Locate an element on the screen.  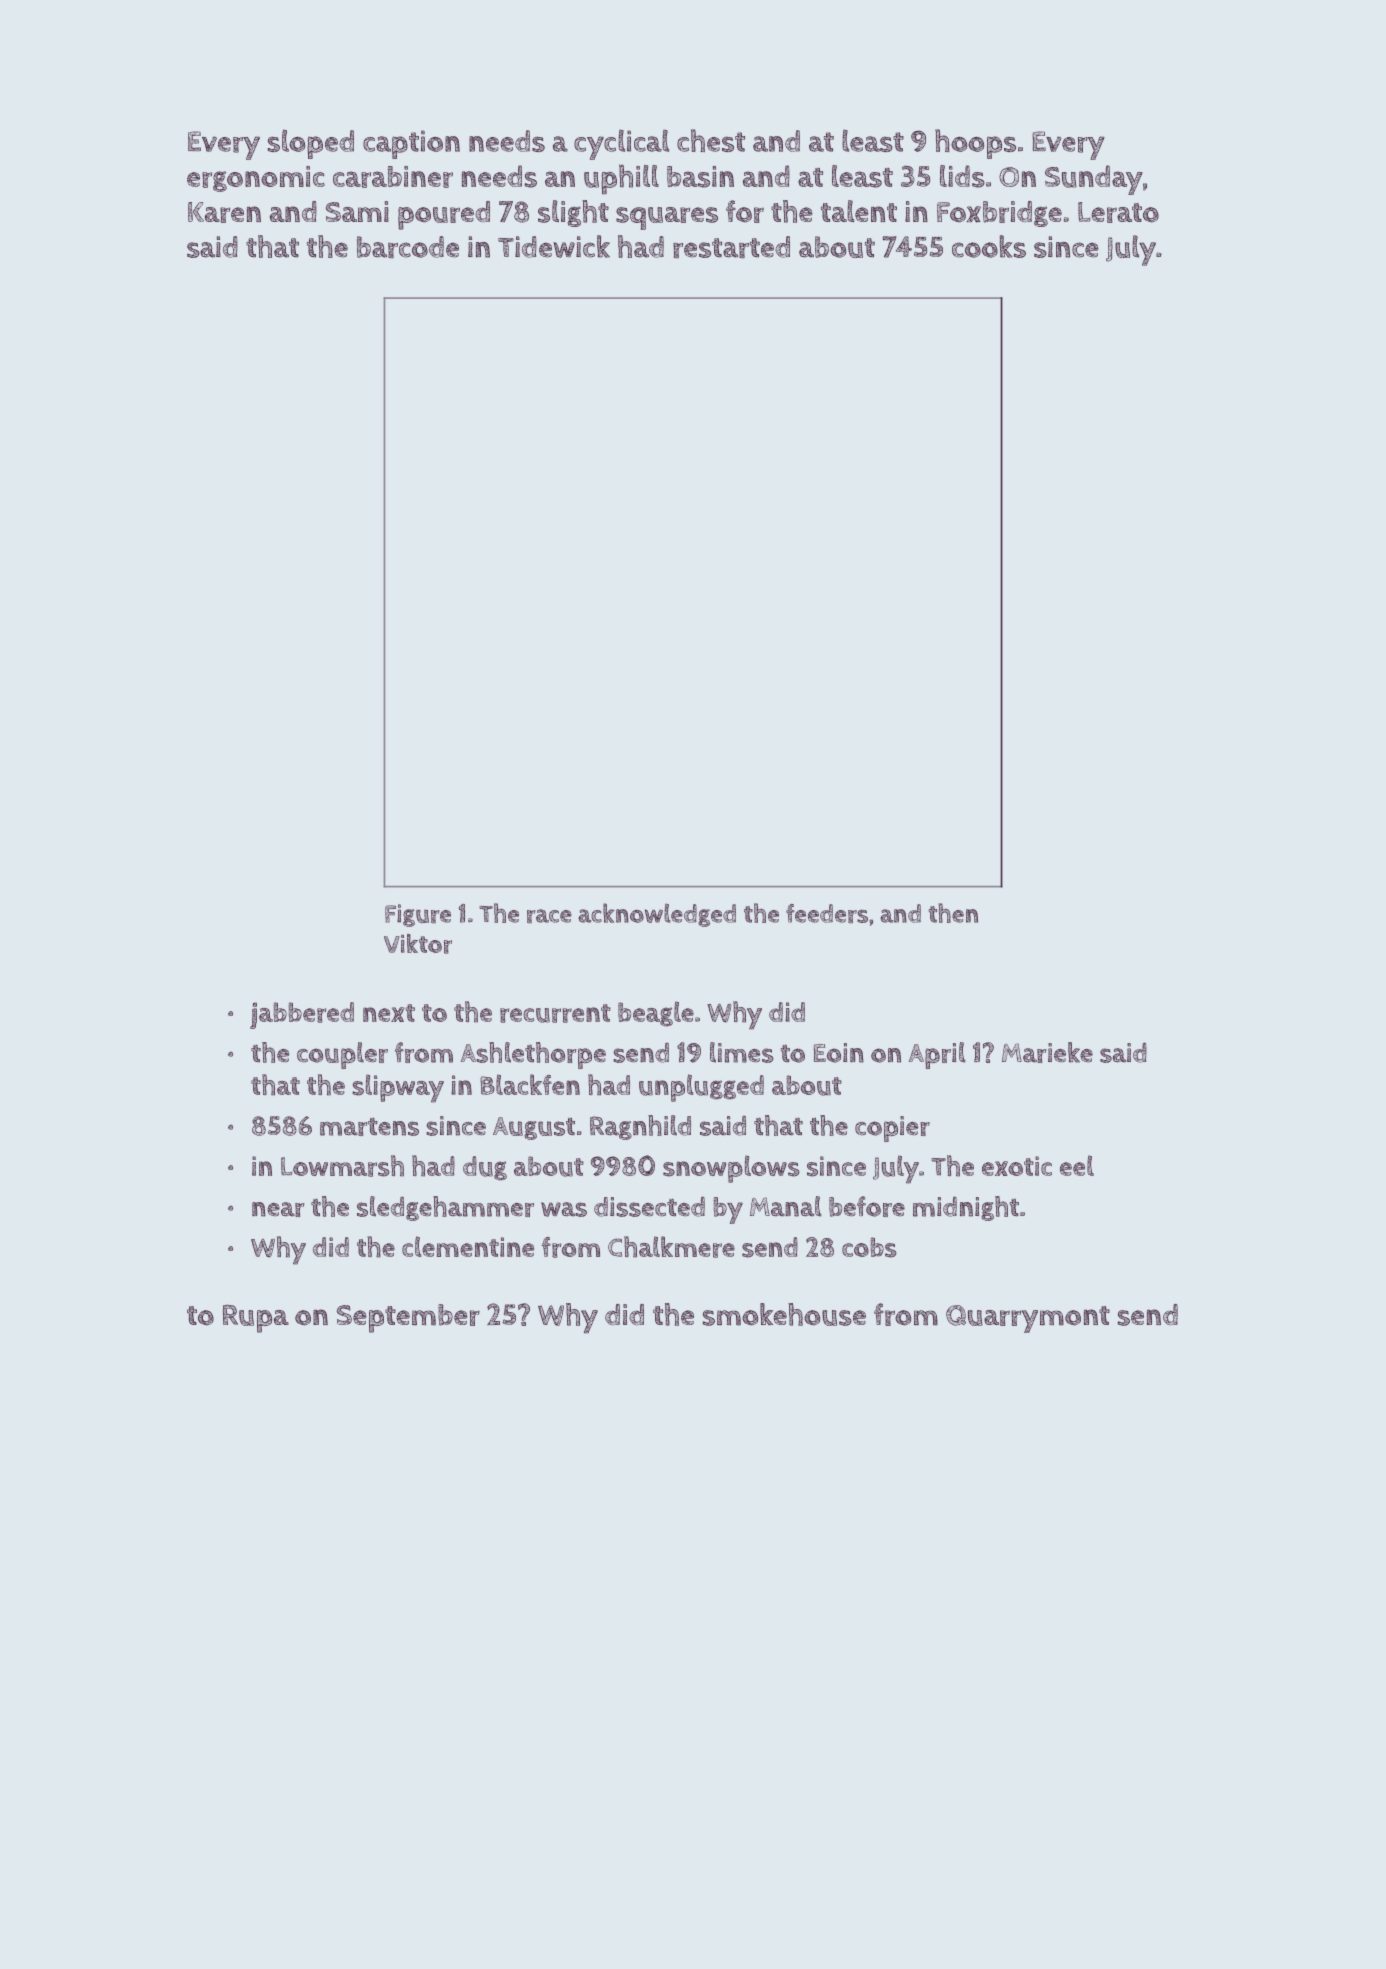
restarted is located at coordinates (731, 247).
